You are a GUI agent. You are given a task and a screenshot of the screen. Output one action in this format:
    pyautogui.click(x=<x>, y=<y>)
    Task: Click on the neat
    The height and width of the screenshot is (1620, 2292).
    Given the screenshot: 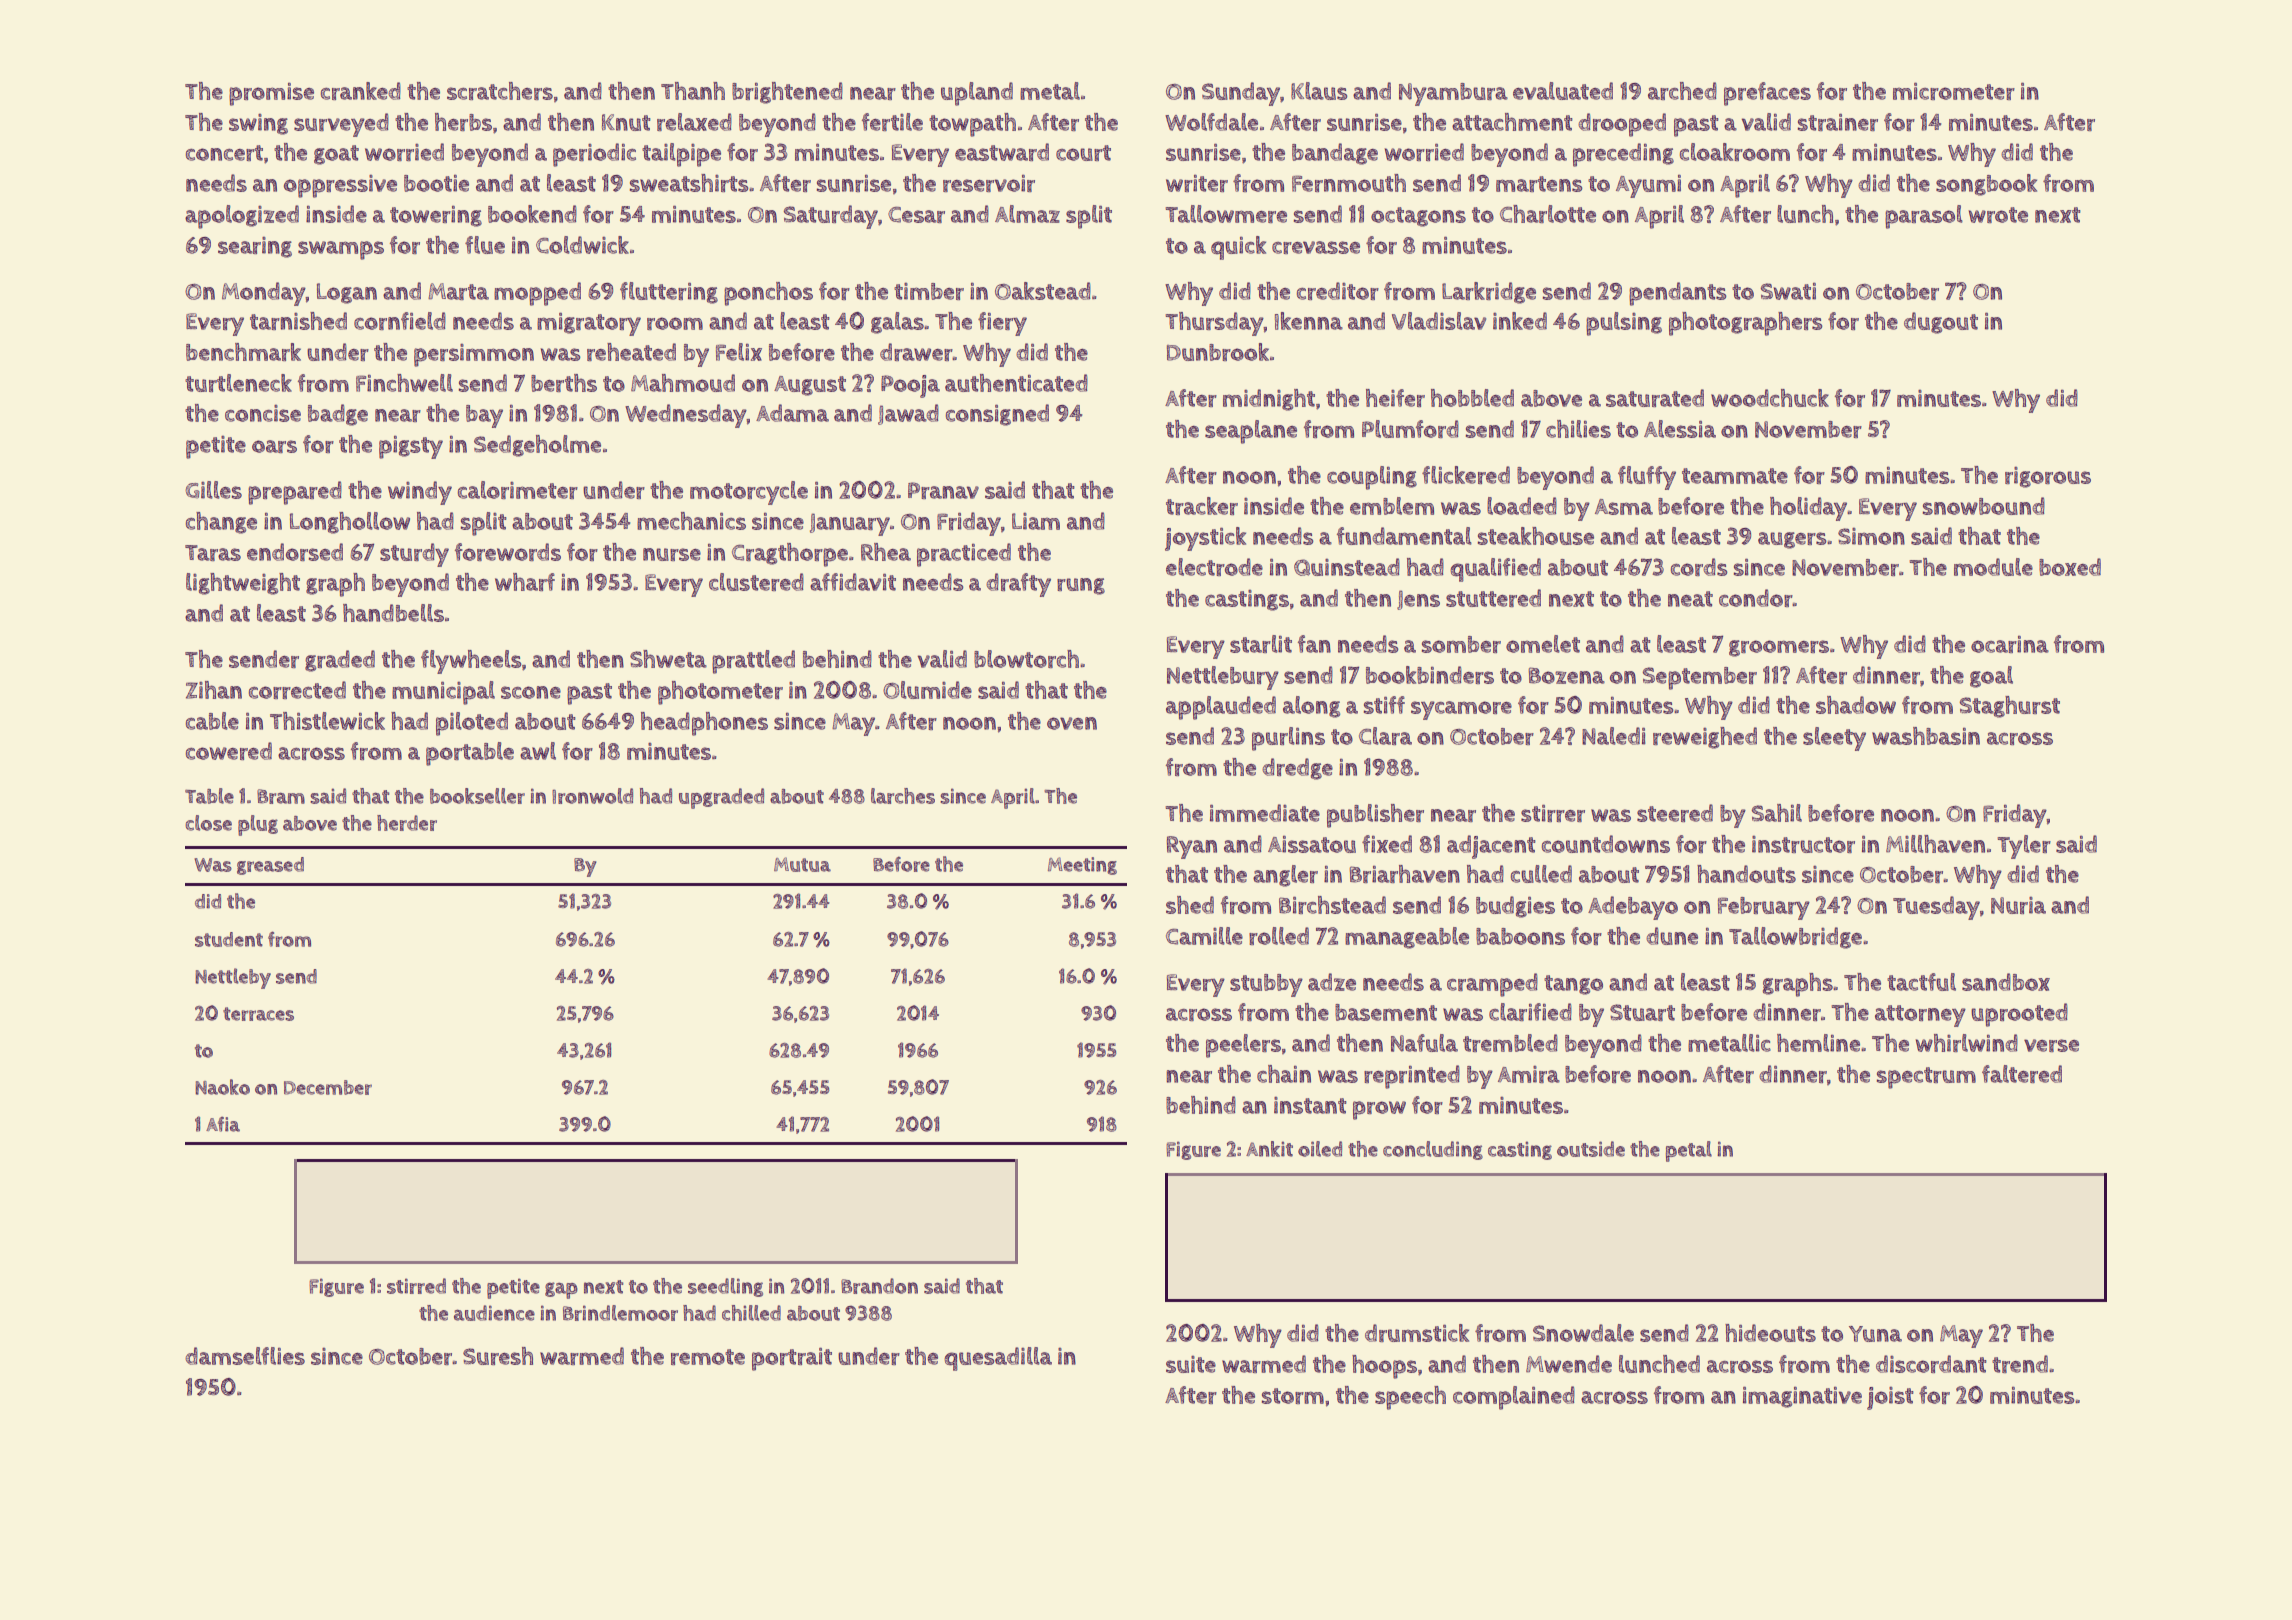 What is the action you would take?
    pyautogui.click(x=1690, y=599)
